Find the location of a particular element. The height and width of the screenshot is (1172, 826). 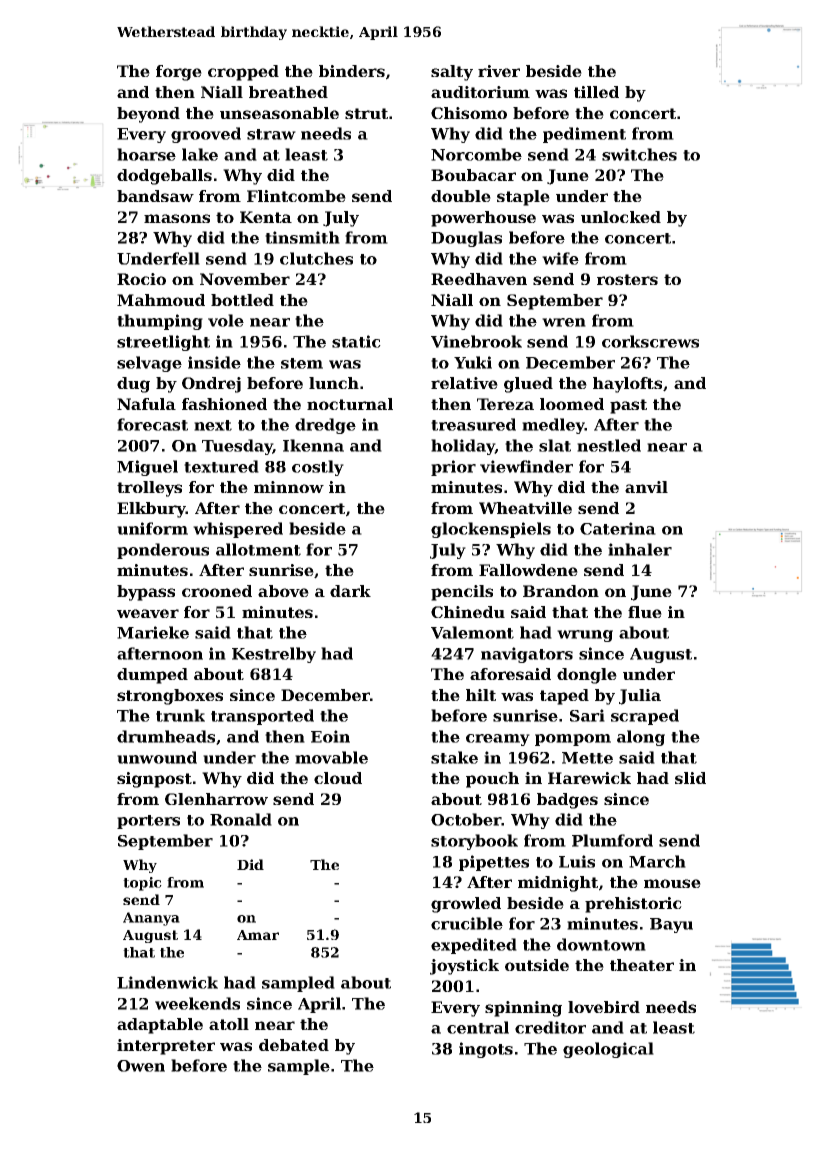

debated is located at coordinates (294, 1045).
